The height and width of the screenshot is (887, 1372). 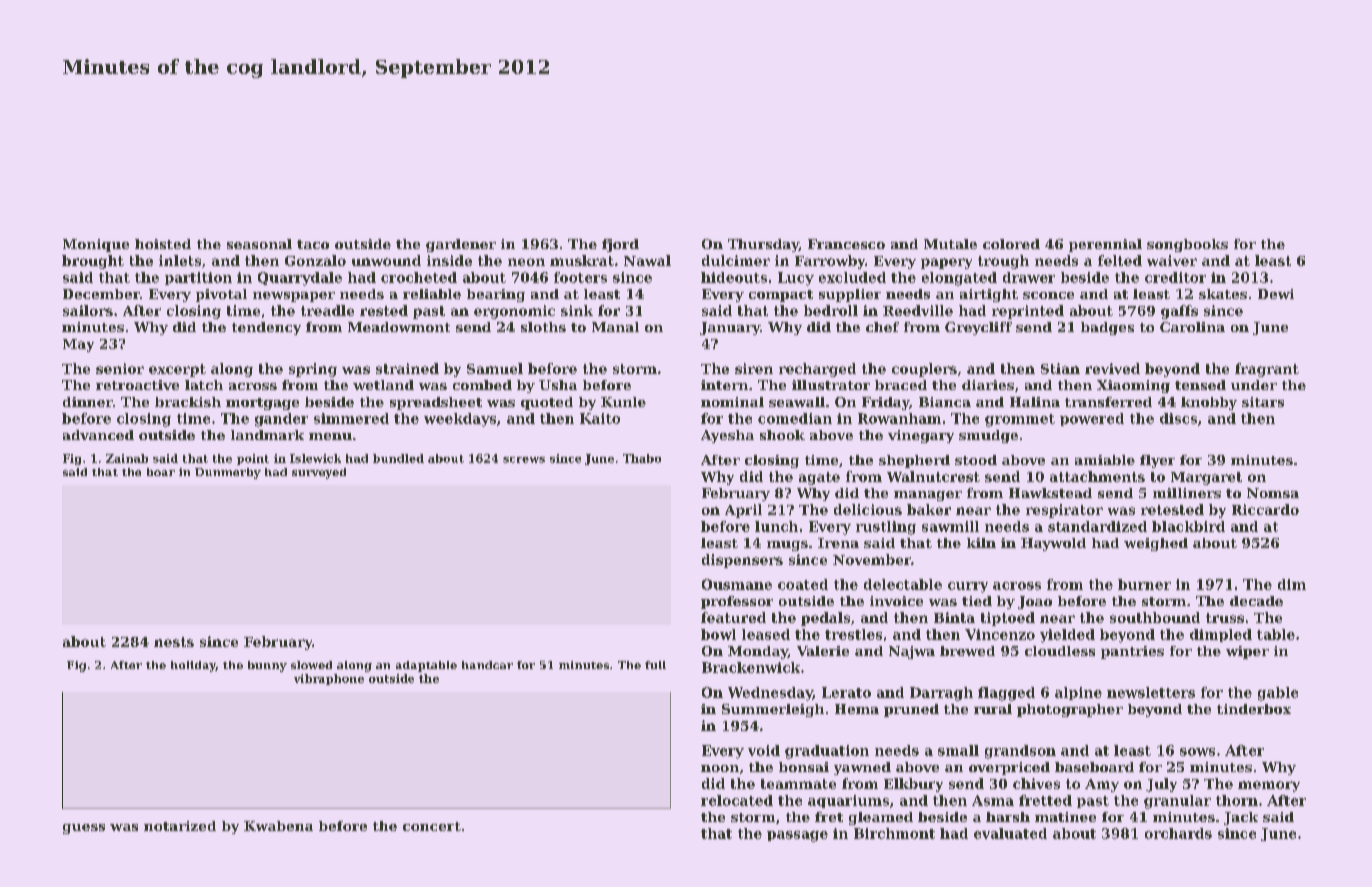 I want to click on vibraphone, so click(x=329, y=679).
